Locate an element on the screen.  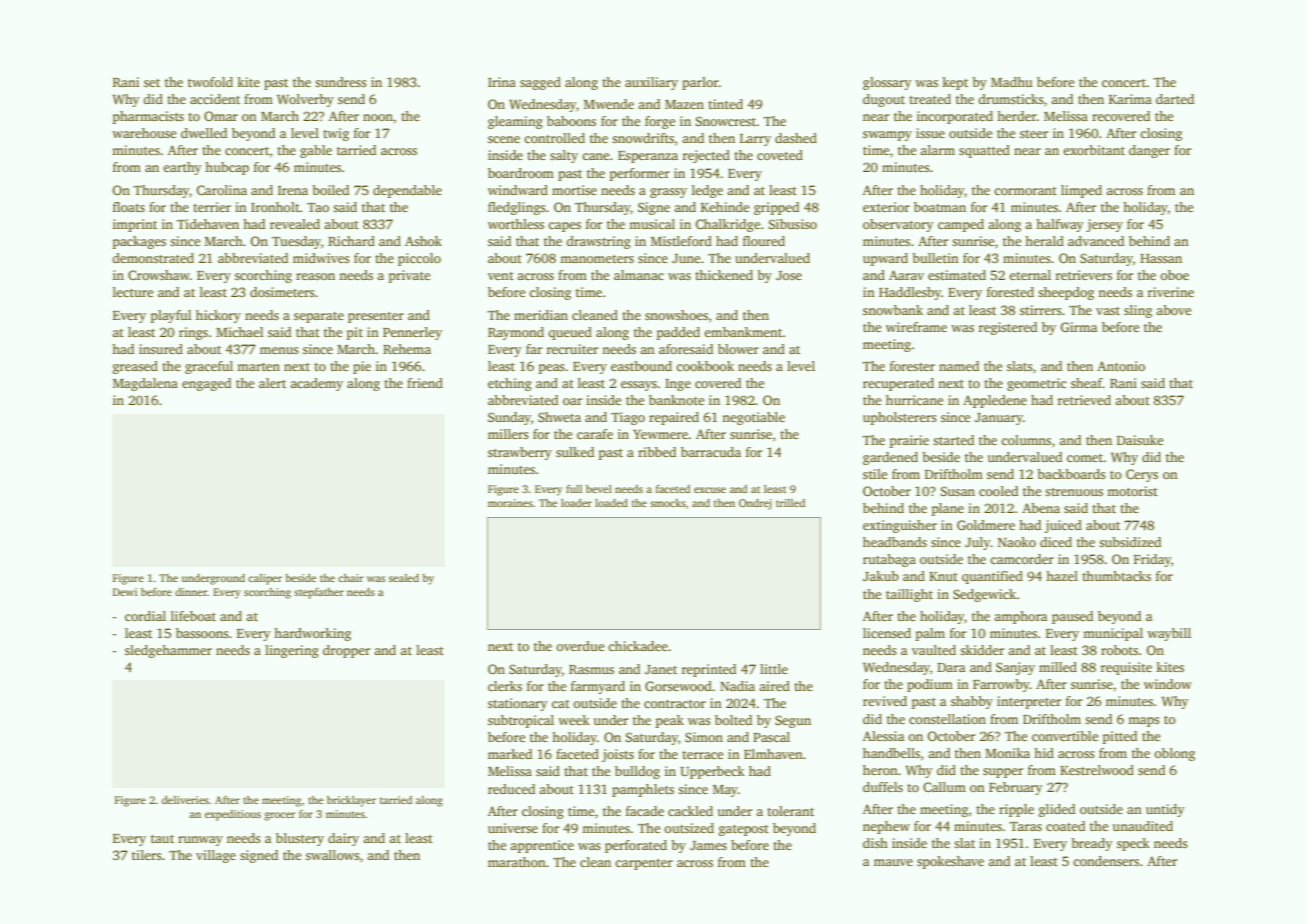
Madhu is located at coordinates (1012, 82).
